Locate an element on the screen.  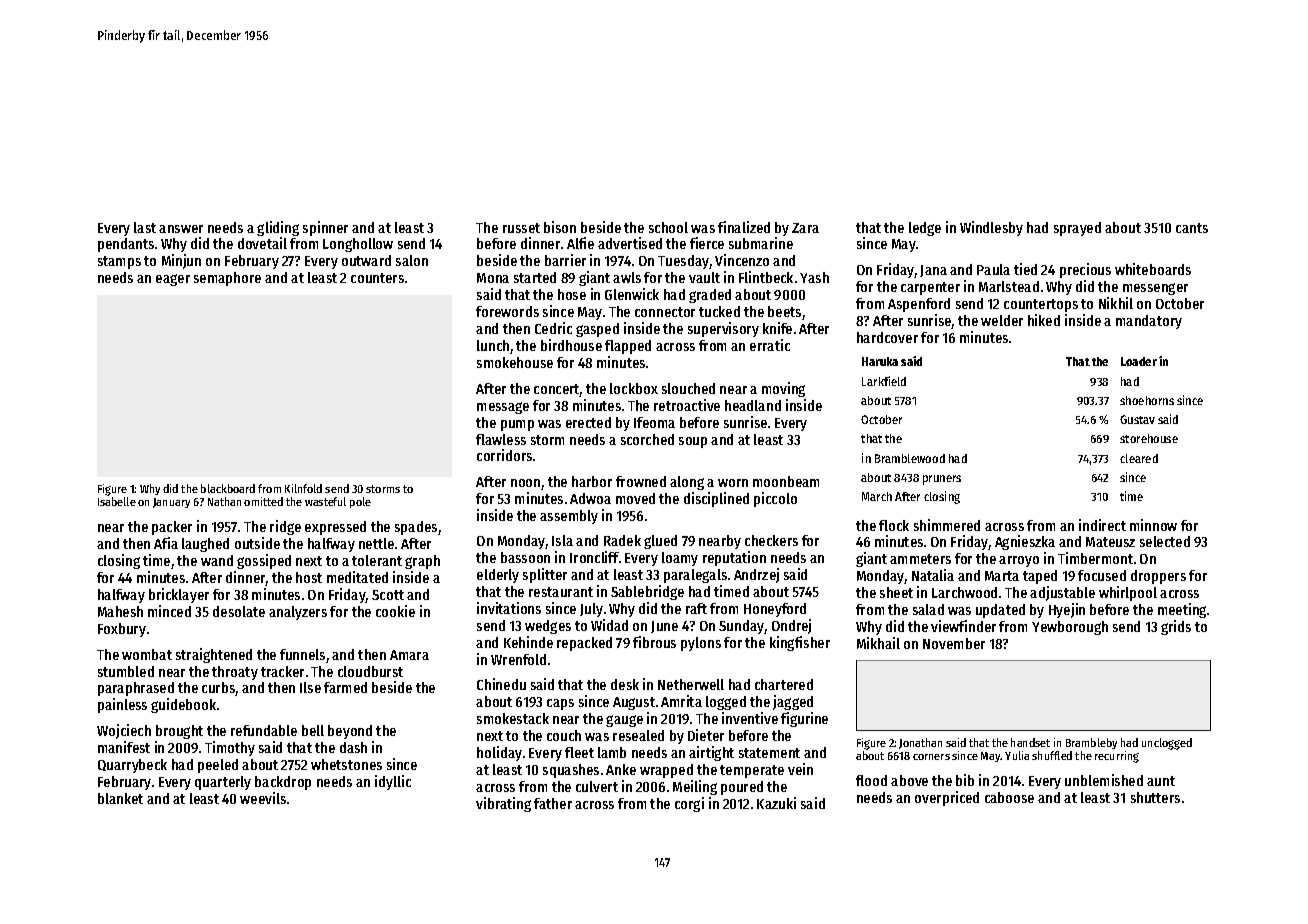
eager is located at coordinates (173, 280).
